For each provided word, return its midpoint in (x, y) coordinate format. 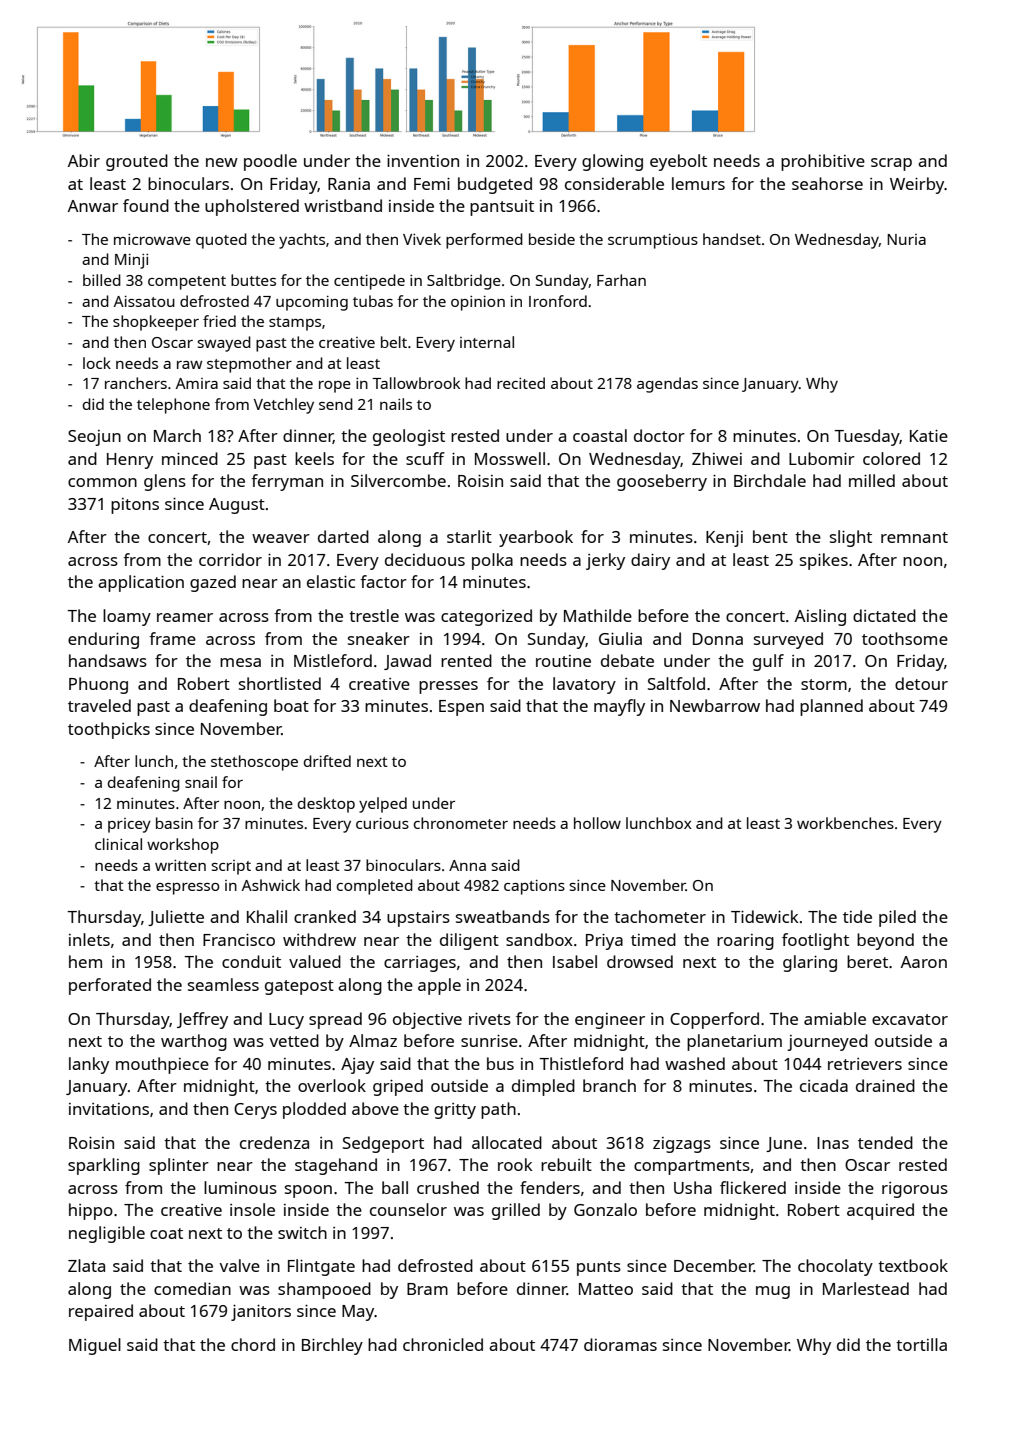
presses (448, 687)
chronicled (443, 1344)
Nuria (906, 239)
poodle (270, 162)
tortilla (921, 1344)
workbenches (845, 823)
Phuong (98, 685)
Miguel (95, 1346)
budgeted (495, 185)
